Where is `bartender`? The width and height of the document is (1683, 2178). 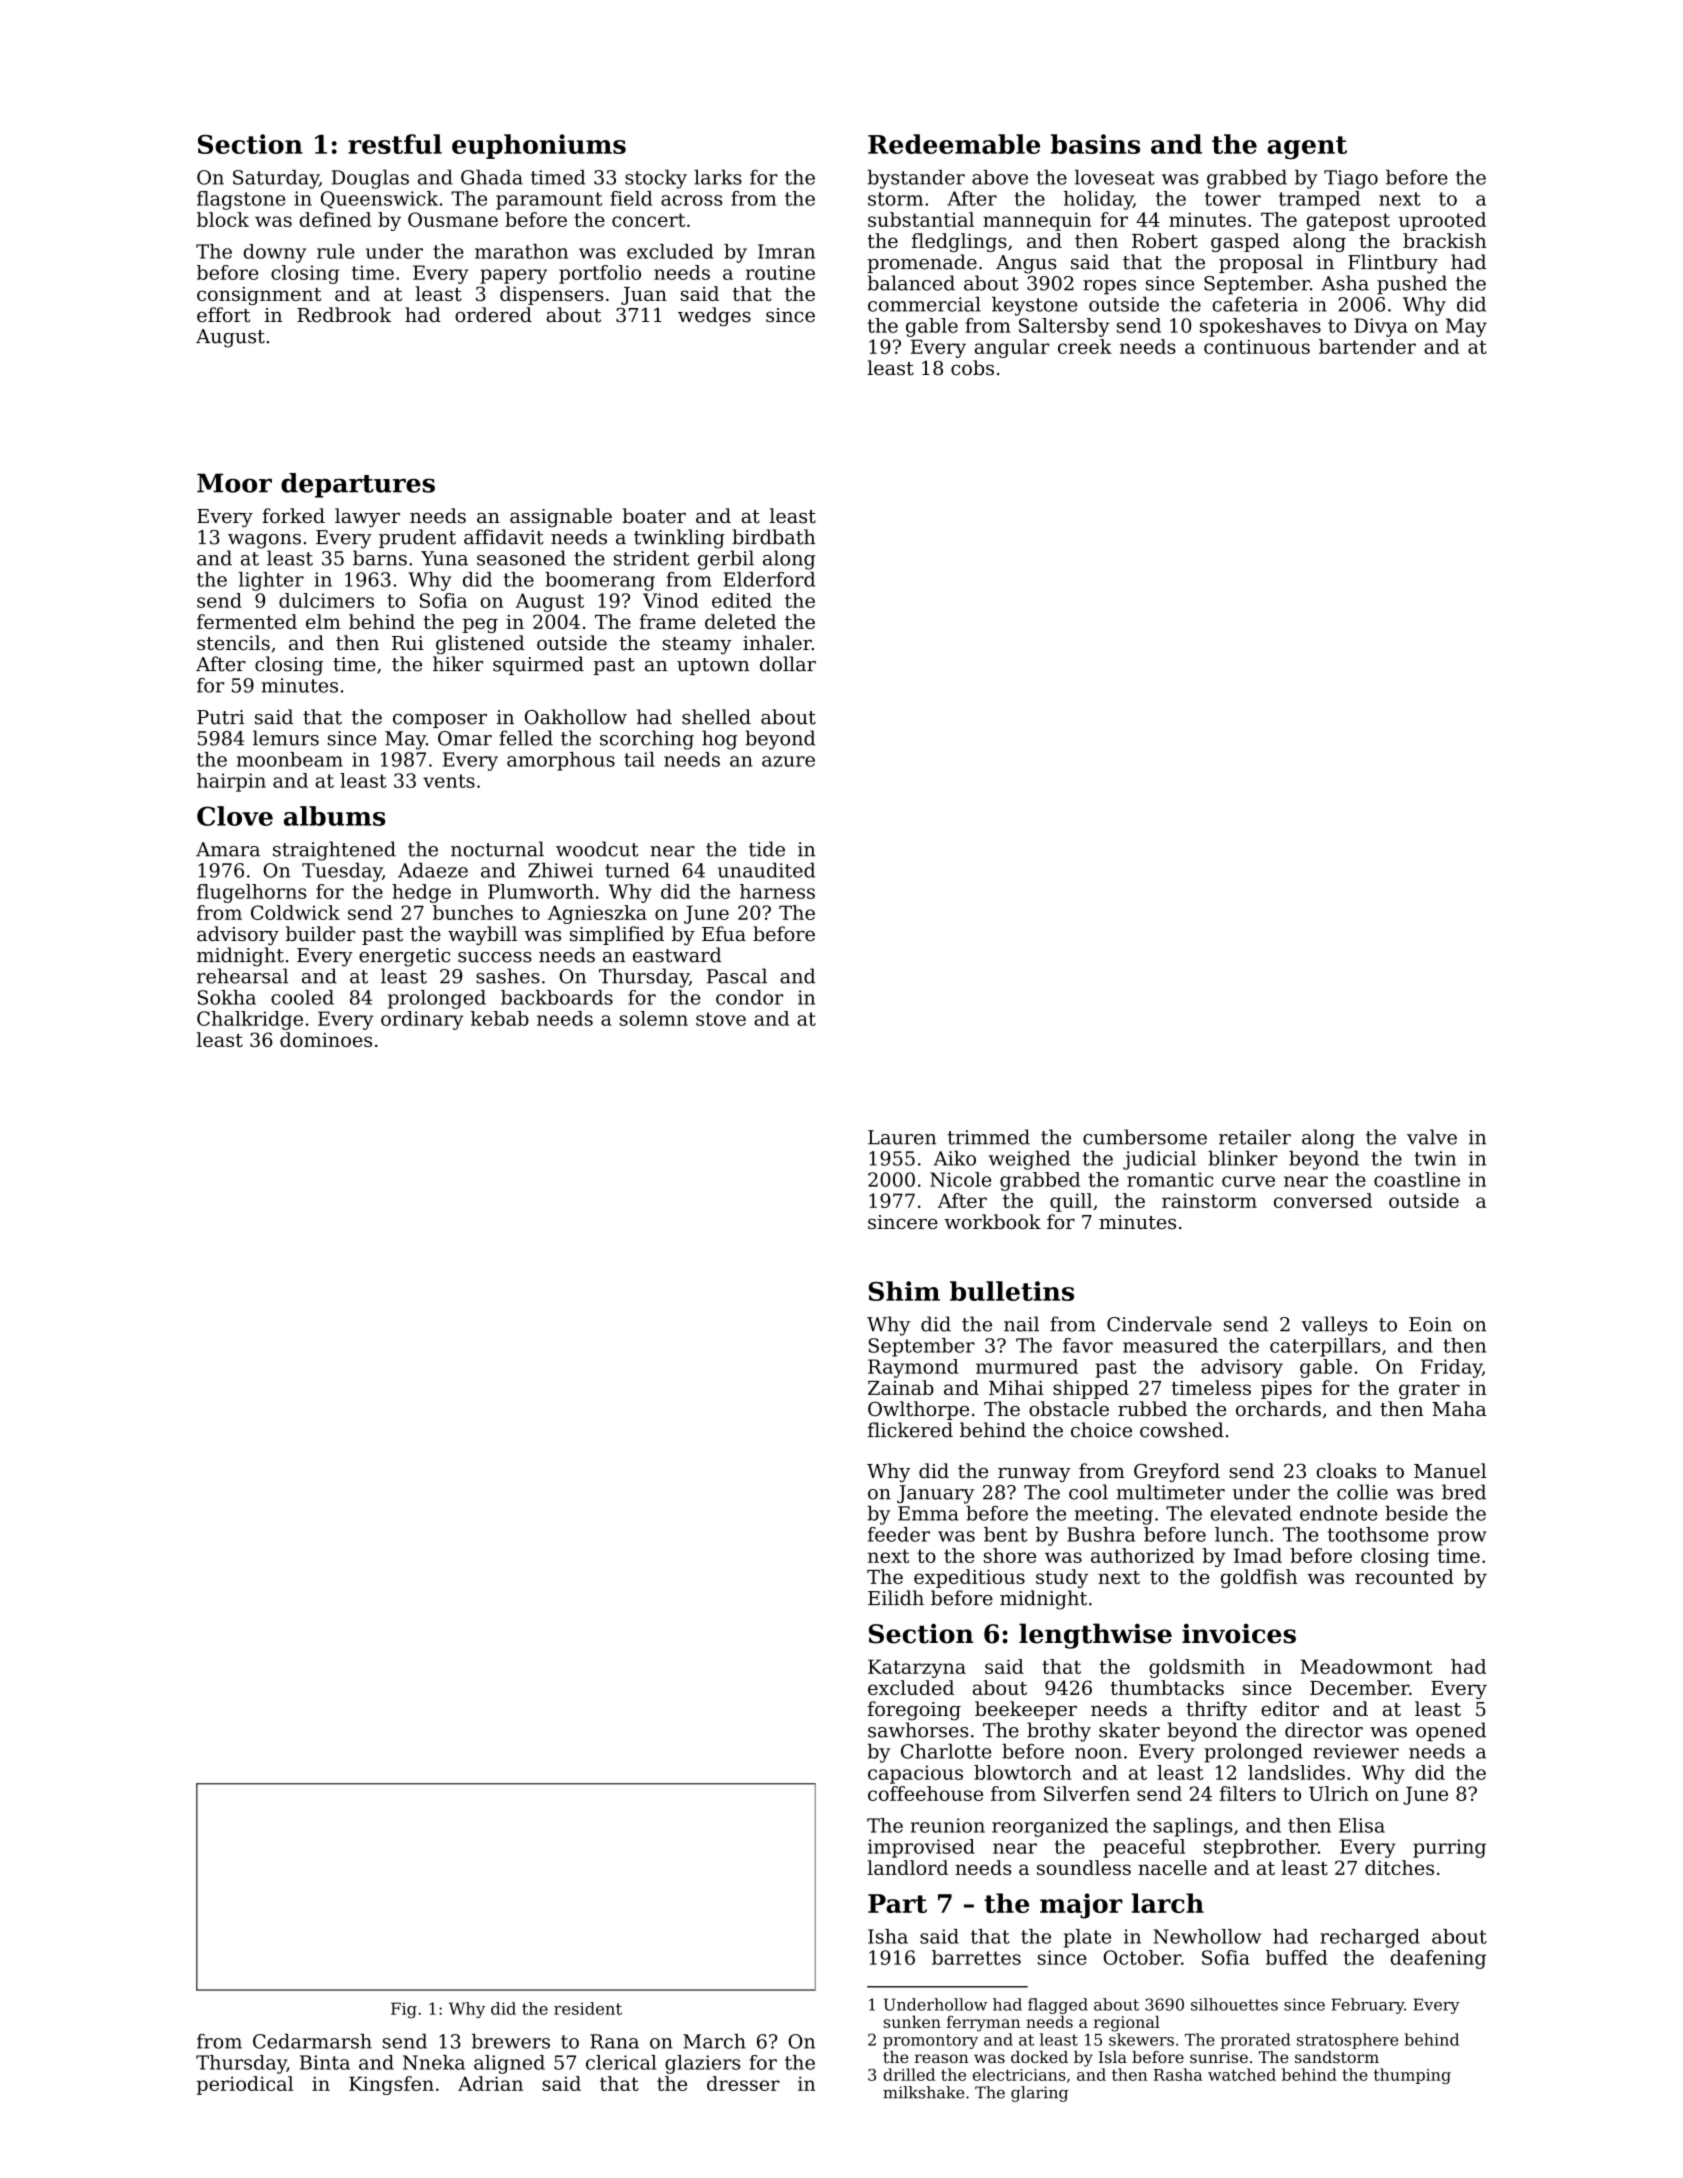
bartender is located at coordinates (1367, 346).
